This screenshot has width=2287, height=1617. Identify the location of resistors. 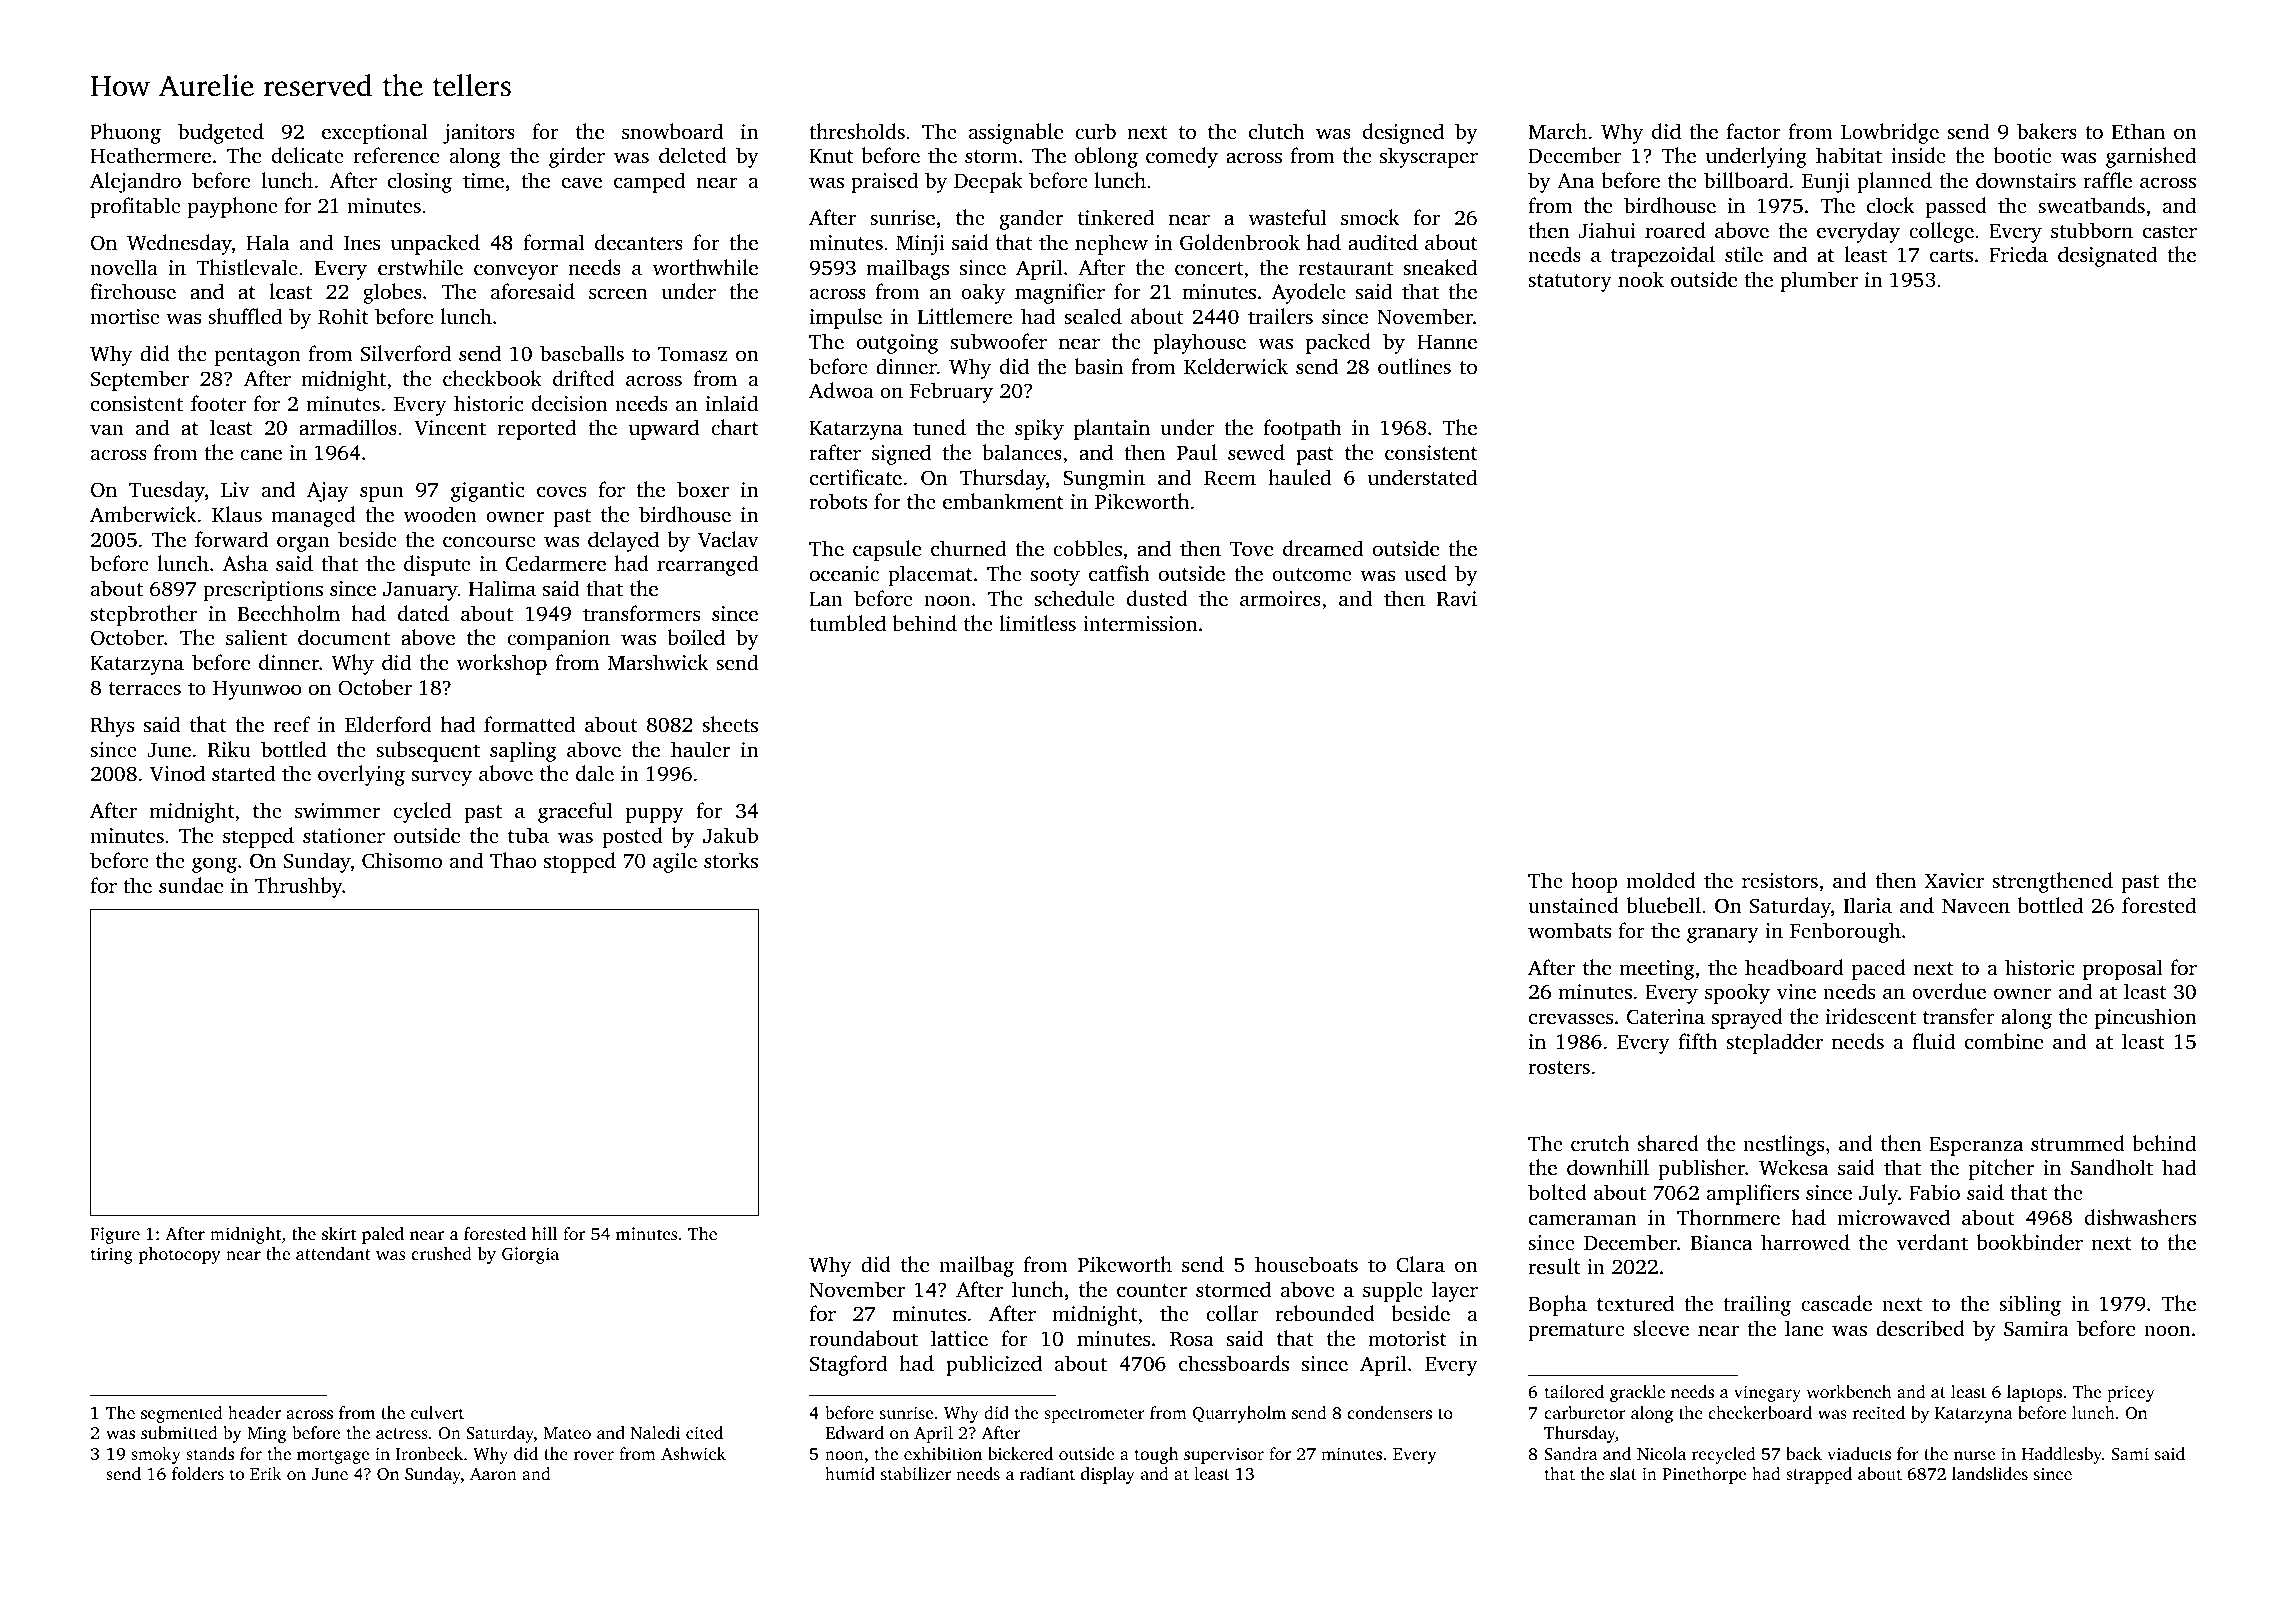
(1780, 880).
